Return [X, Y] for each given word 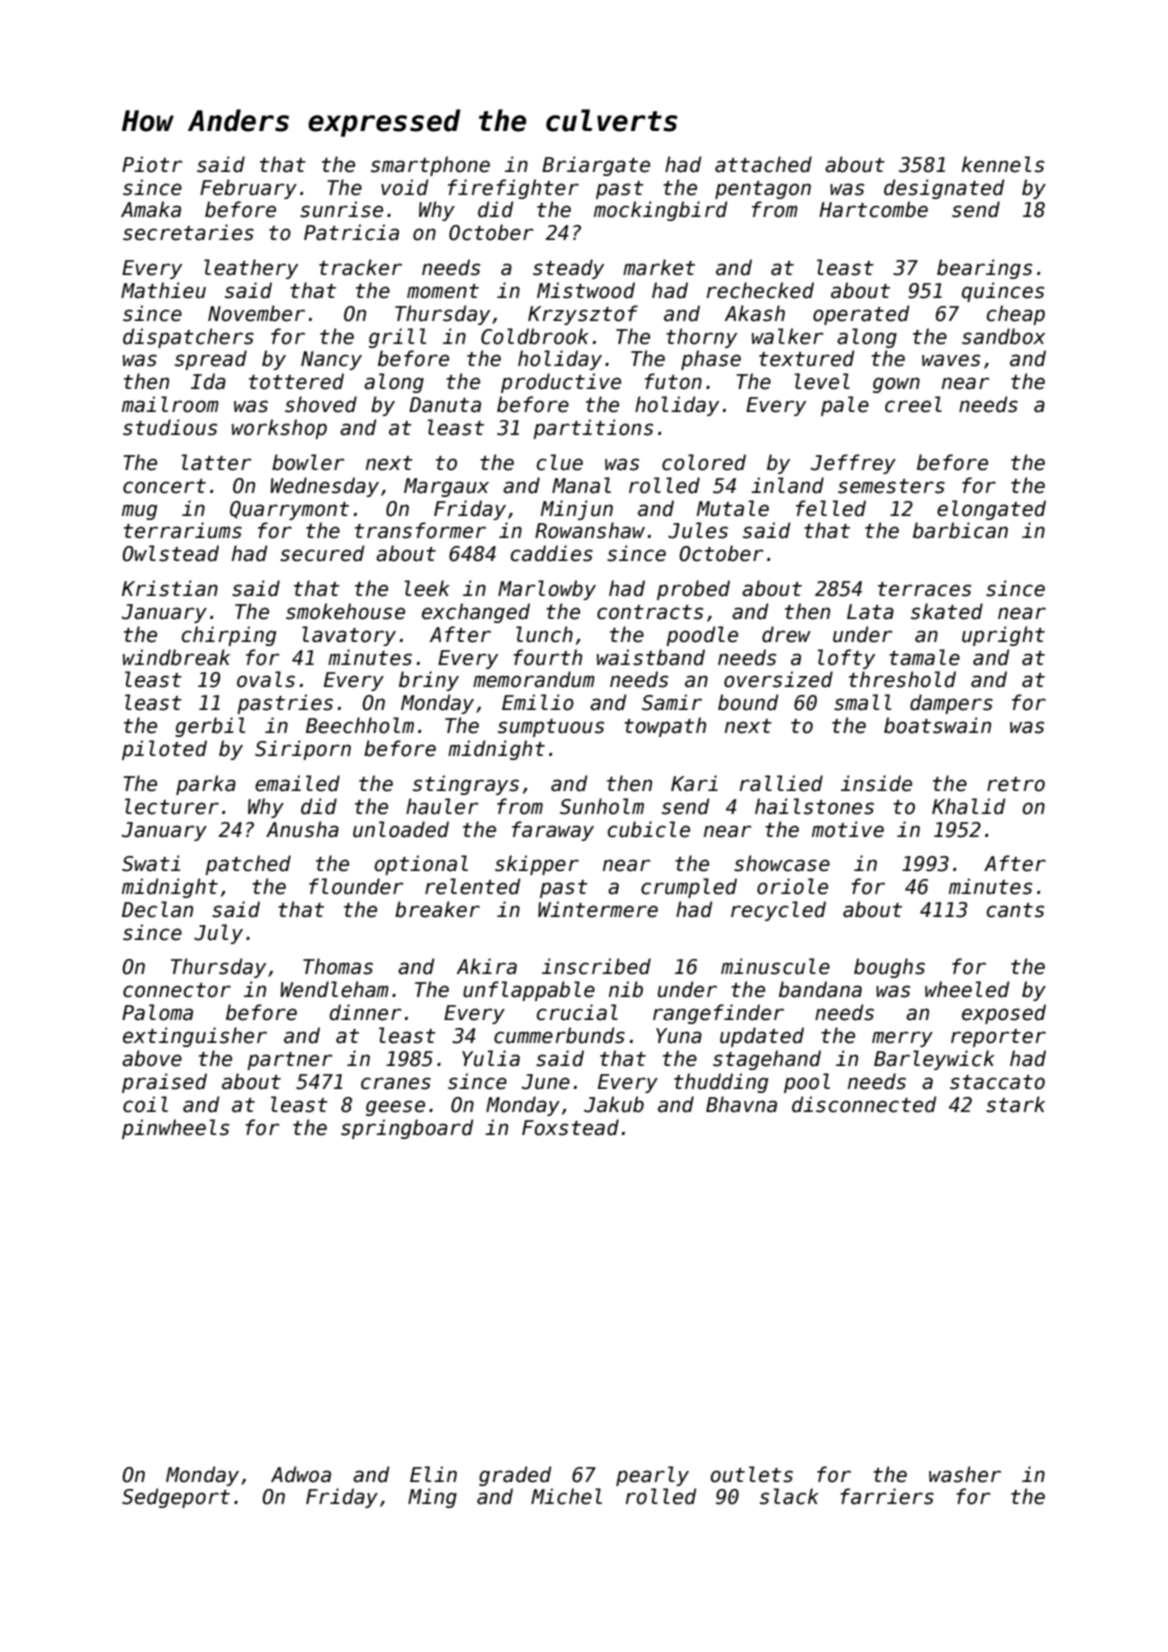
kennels [1003, 164]
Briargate [596, 166]
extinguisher [195, 1037]
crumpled [689, 888]
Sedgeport [176, 1498]
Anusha [302, 829]
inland [787, 485]
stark [1015, 1104]
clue [560, 462]
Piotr [152, 164]
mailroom [170, 404]
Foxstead [570, 1127]
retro [1016, 784]
